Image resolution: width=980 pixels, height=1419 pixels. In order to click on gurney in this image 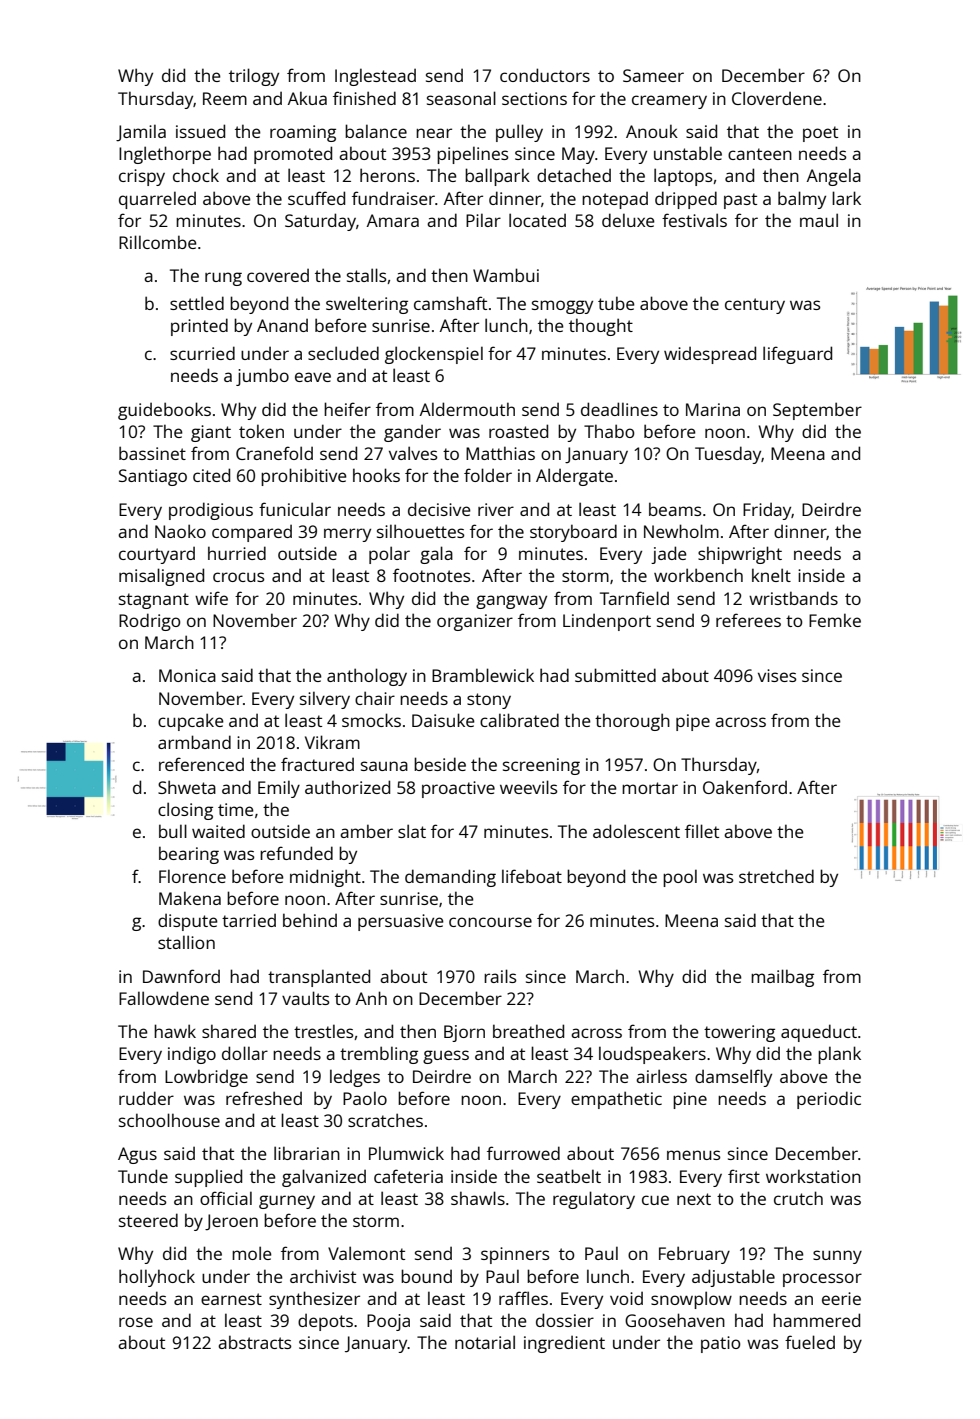, I will do `click(287, 1202)`.
